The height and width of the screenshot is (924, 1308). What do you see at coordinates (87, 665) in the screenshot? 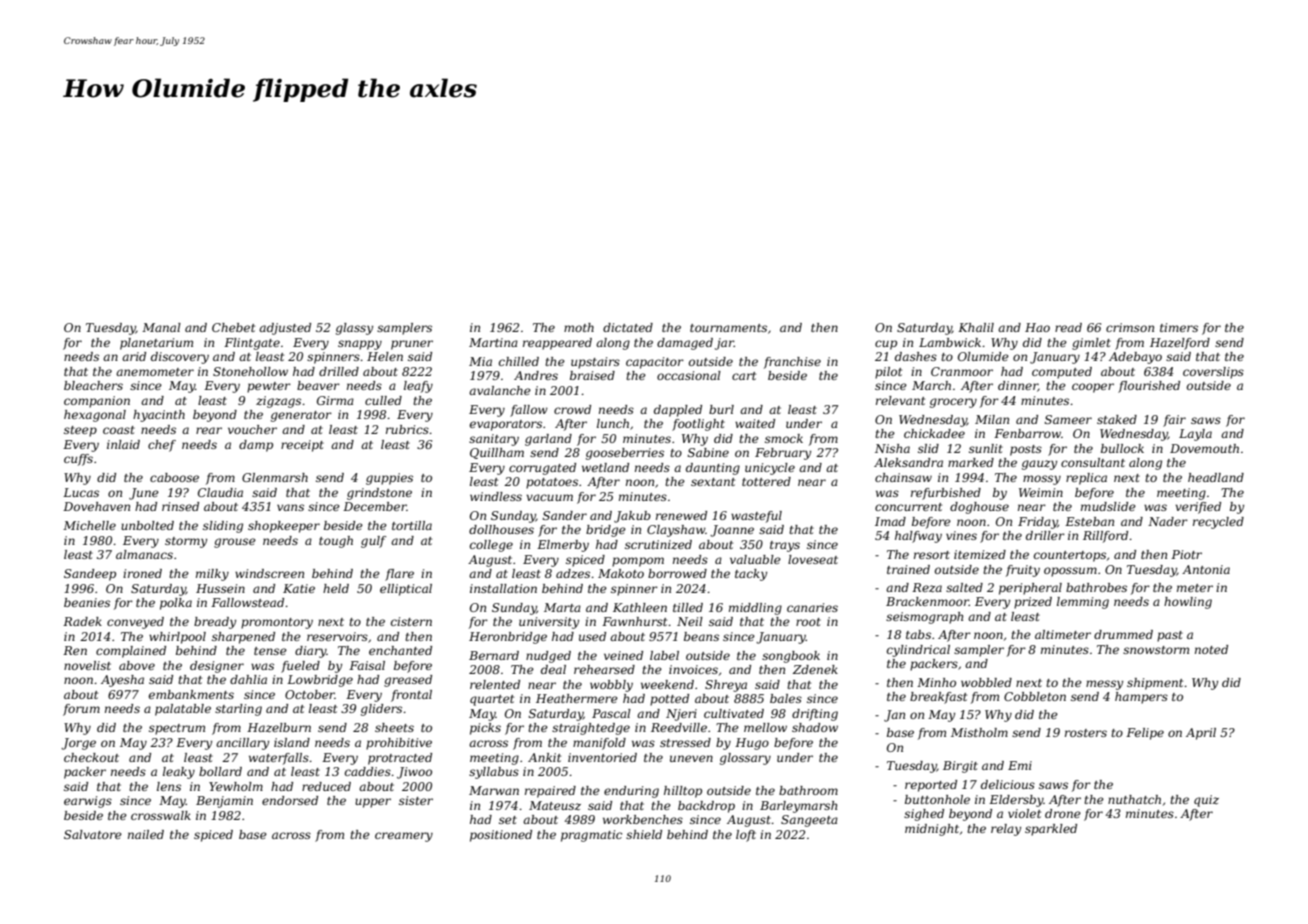
I see `novelist` at bounding box center [87, 665].
